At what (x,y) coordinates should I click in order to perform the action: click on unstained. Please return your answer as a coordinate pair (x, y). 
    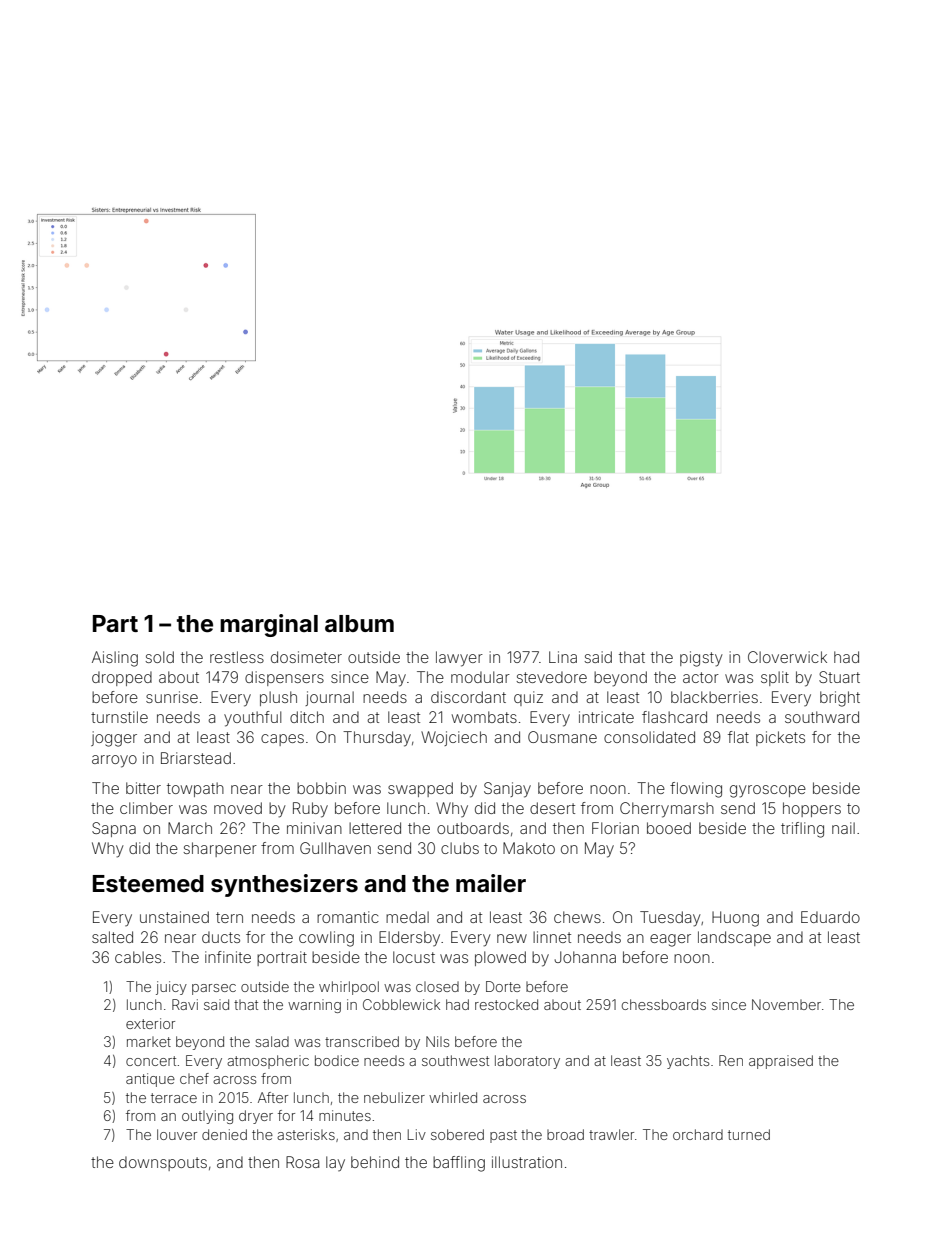
    Looking at the image, I should click on (174, 917).
